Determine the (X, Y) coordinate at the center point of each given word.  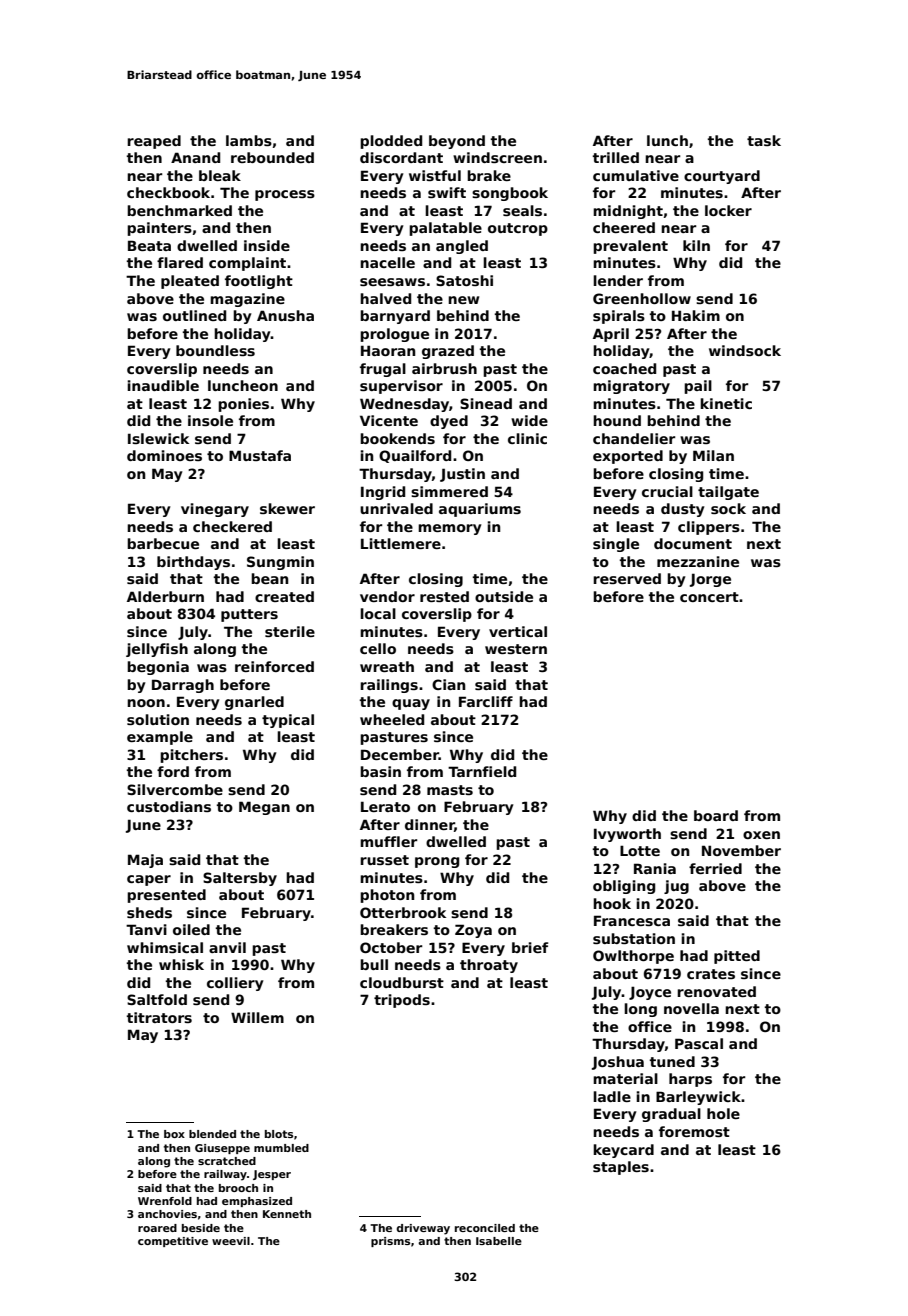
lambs (249, 140)
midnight (628, 212)
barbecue (163, 543)
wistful (435, 175)
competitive (173, 1242)
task (764, 140)
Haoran (388, 350)
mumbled (281, 1148)
